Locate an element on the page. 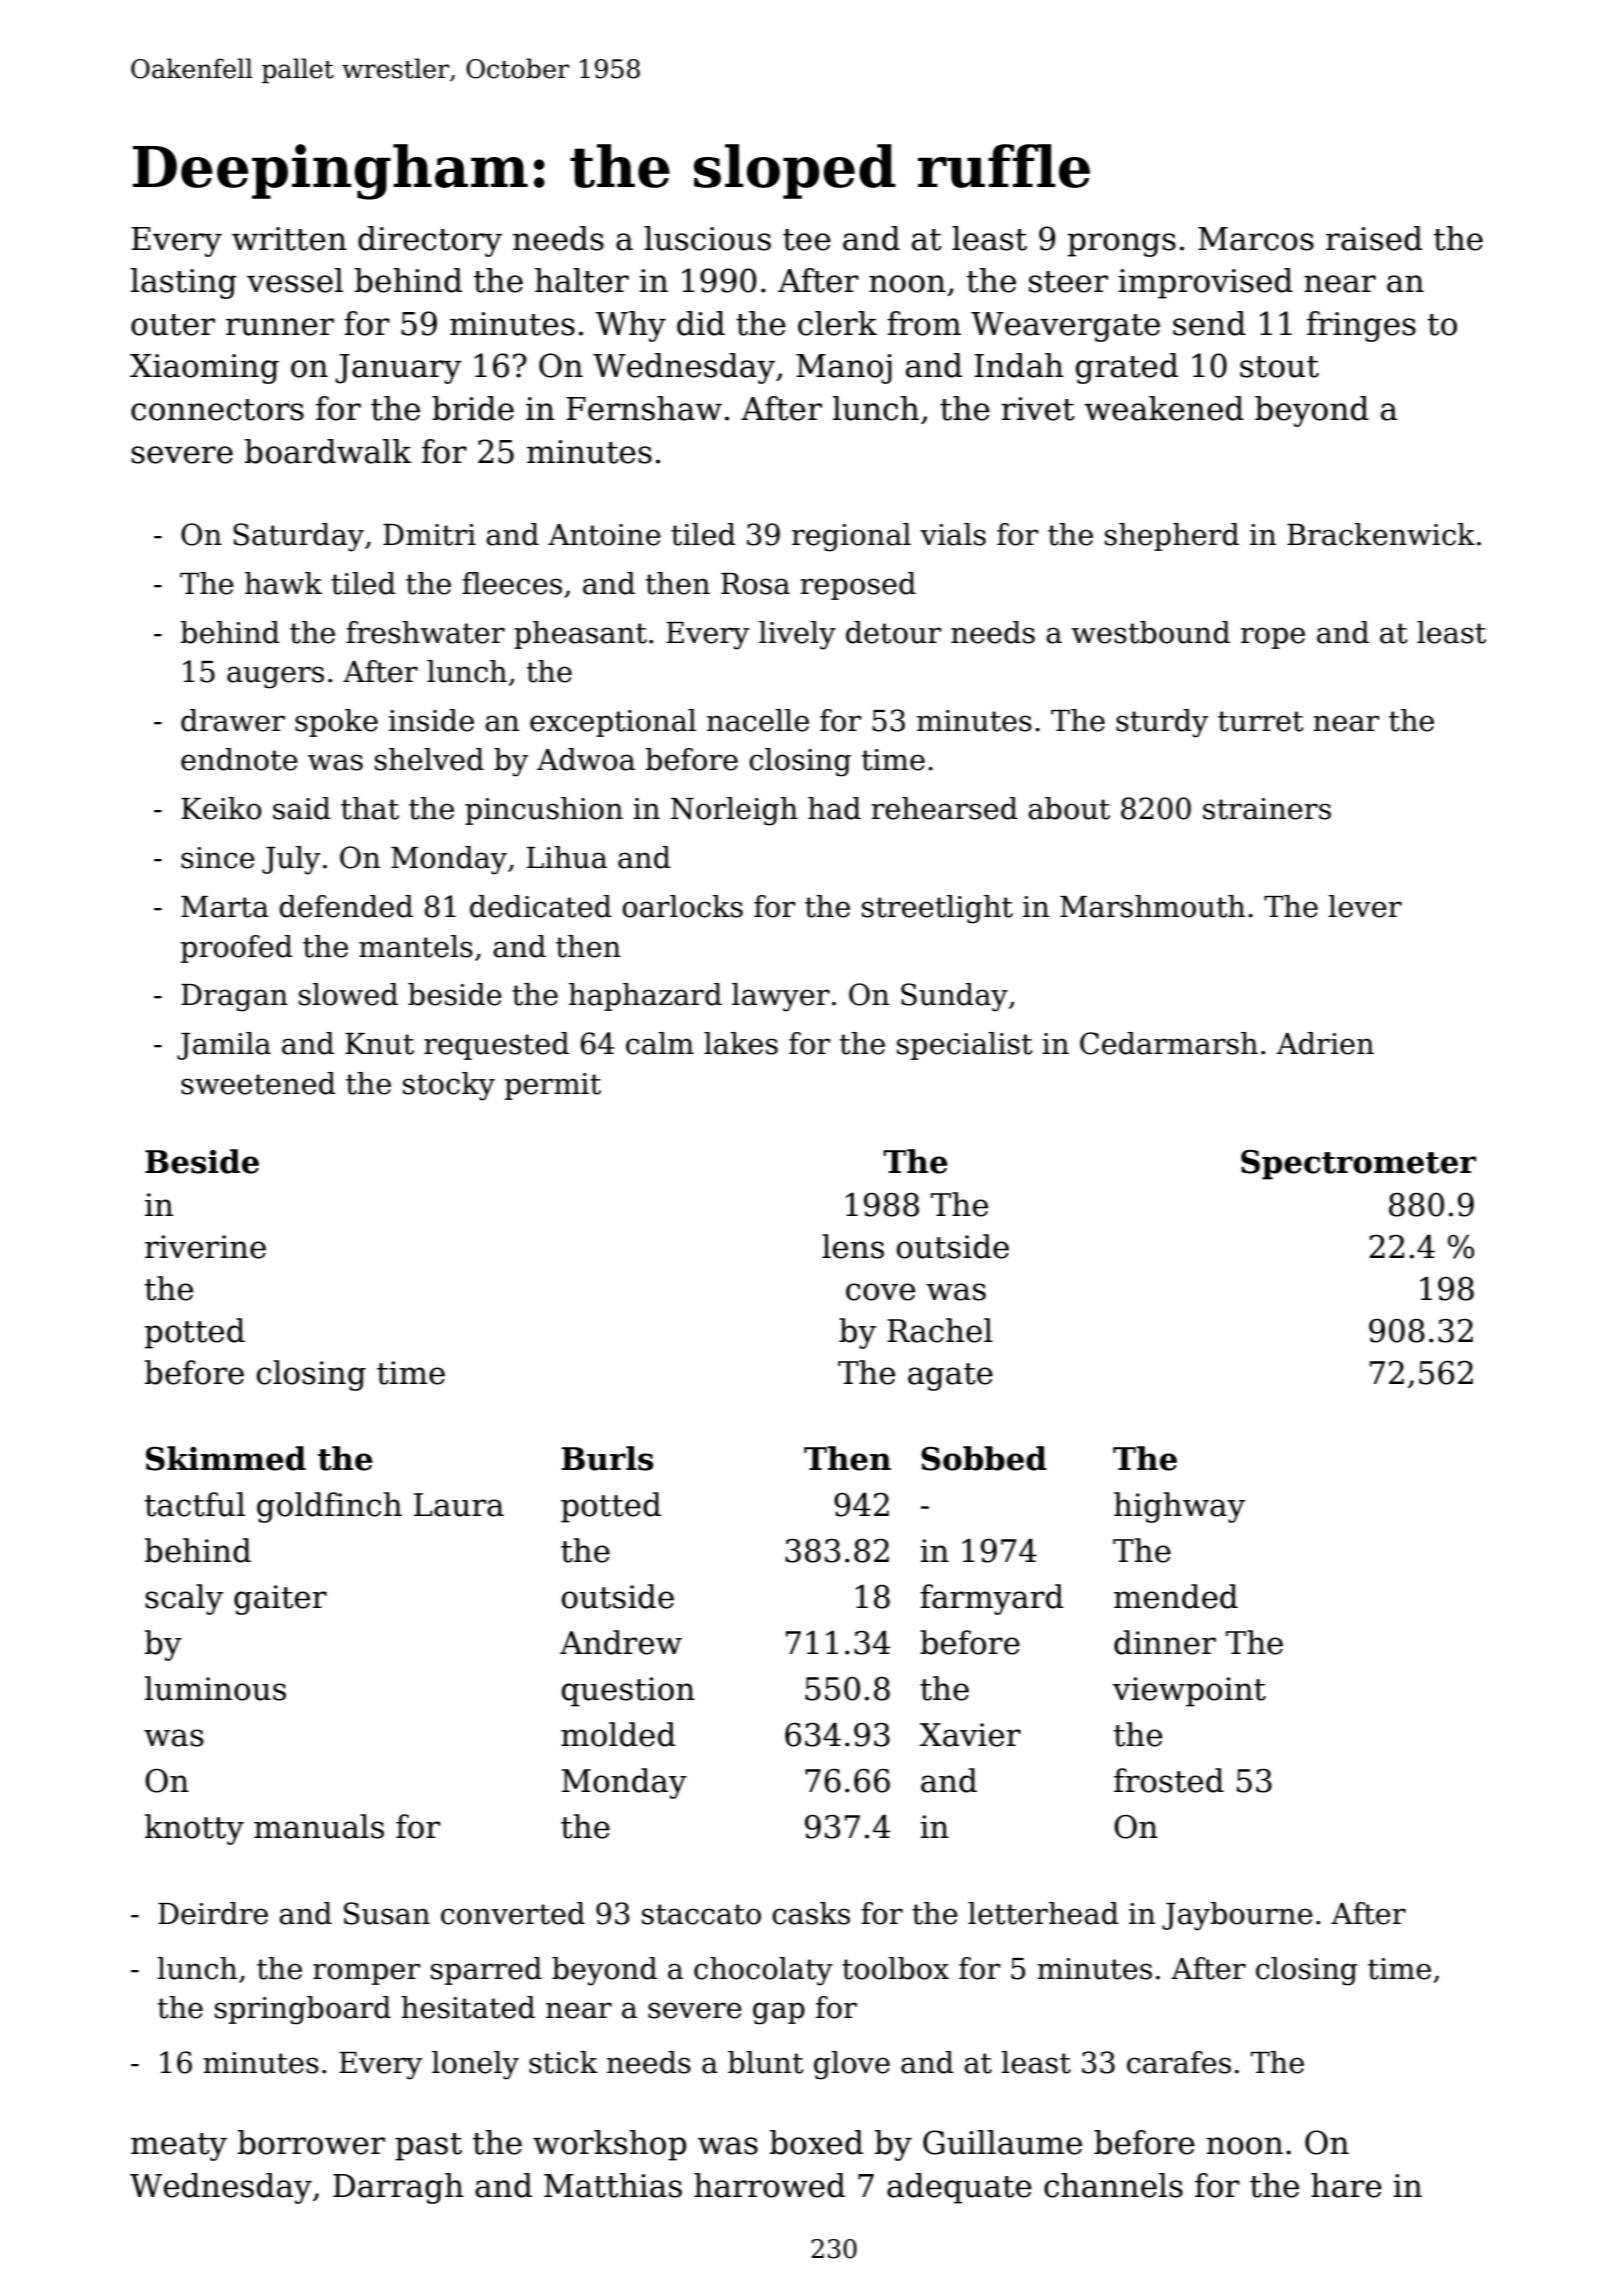 Image resolution: width=1620 pixels, height=2292 pixels. shepherd is located at coordinates (1172, 537).
